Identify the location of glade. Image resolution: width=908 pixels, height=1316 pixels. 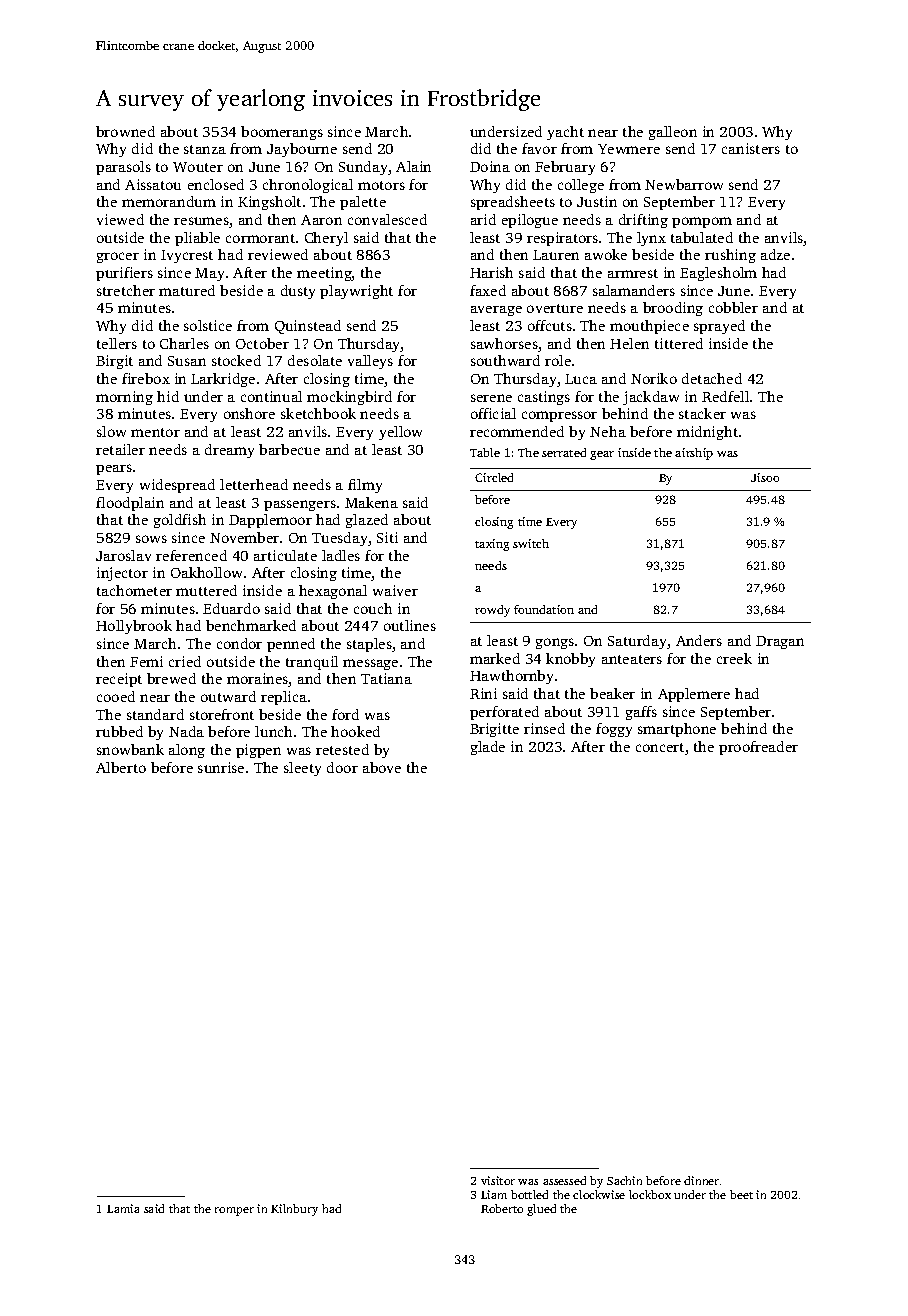
(488, 748).
